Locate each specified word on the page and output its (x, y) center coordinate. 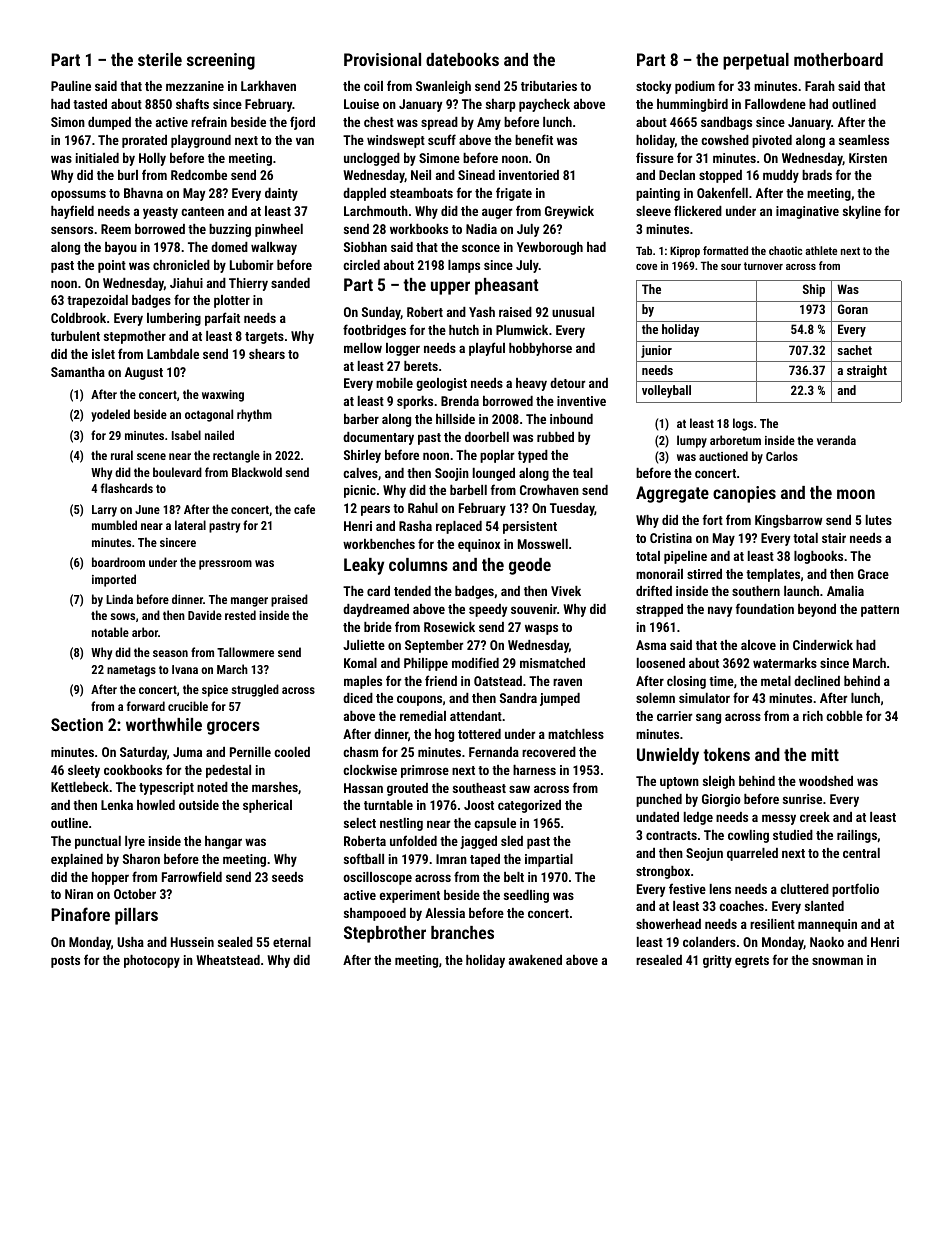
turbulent (75, 336)
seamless (864, 140)
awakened (535, 960)
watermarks (785, 663)
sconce (481, 248)
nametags (131, 671)
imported (114, 580)
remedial (423, 716)
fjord (302, 123)
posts (65, 962)
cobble (844, 716)
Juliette (364, 645)
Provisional (382, 59)
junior (656, 351)
